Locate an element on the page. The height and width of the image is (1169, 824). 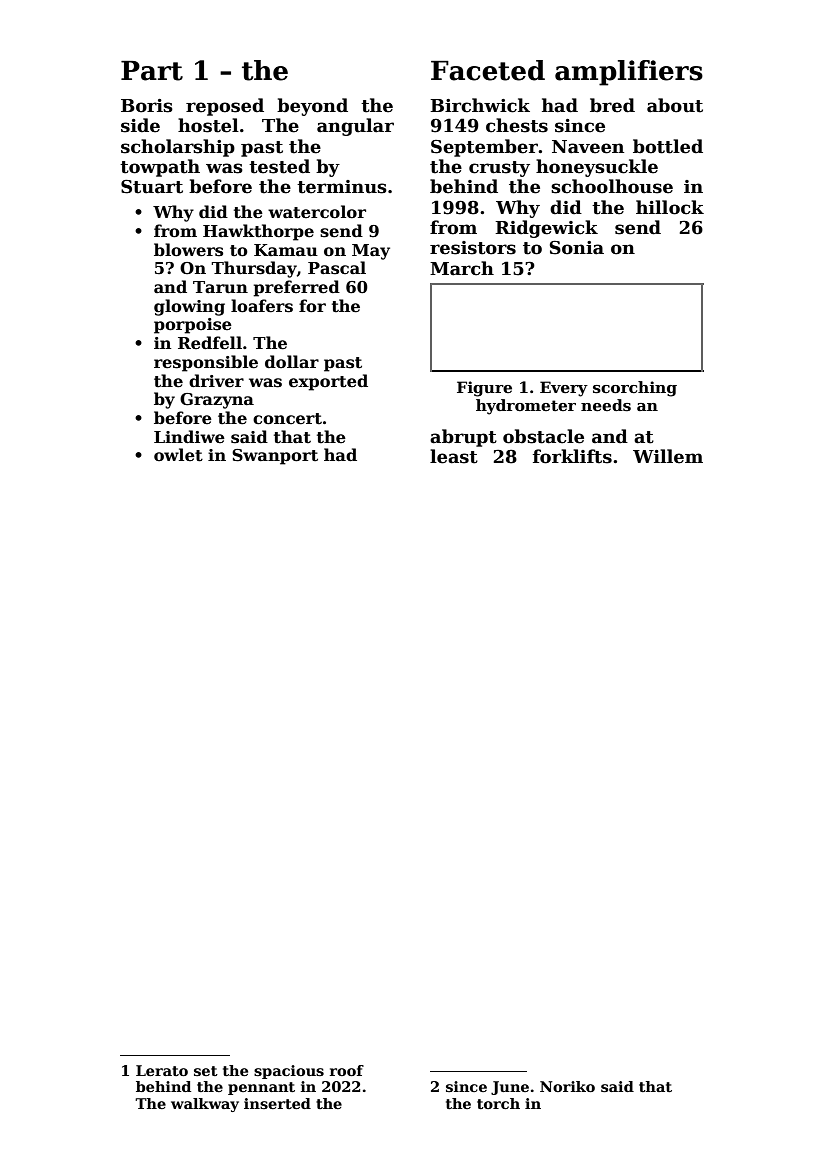
torch is located at coordinates (498, 1103).
